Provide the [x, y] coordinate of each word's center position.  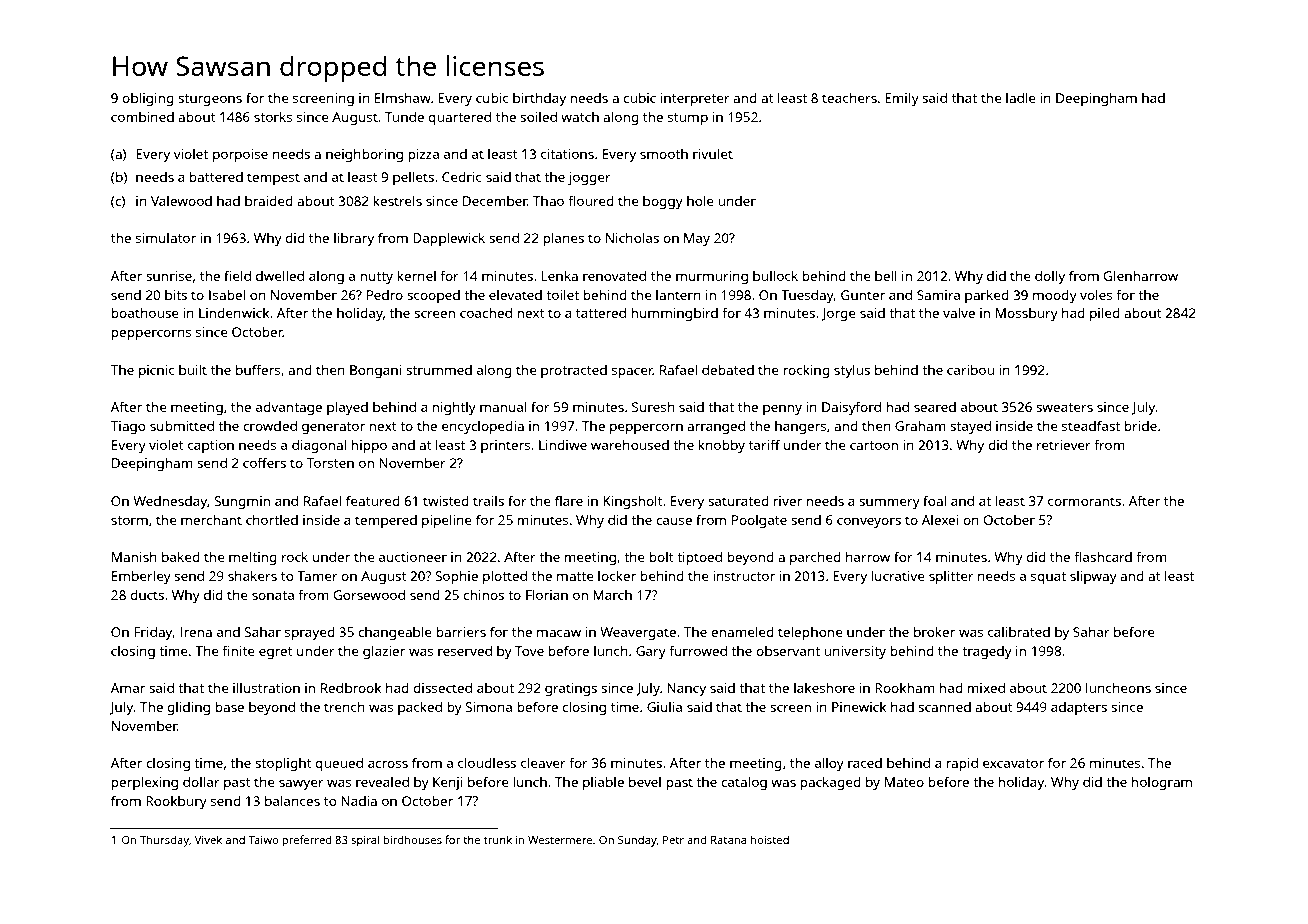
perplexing [144, 783]
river [787, 501]
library [354, 239]
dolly [1050, 277]
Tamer [317, 576]
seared [935, 407]
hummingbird [674, 314]
